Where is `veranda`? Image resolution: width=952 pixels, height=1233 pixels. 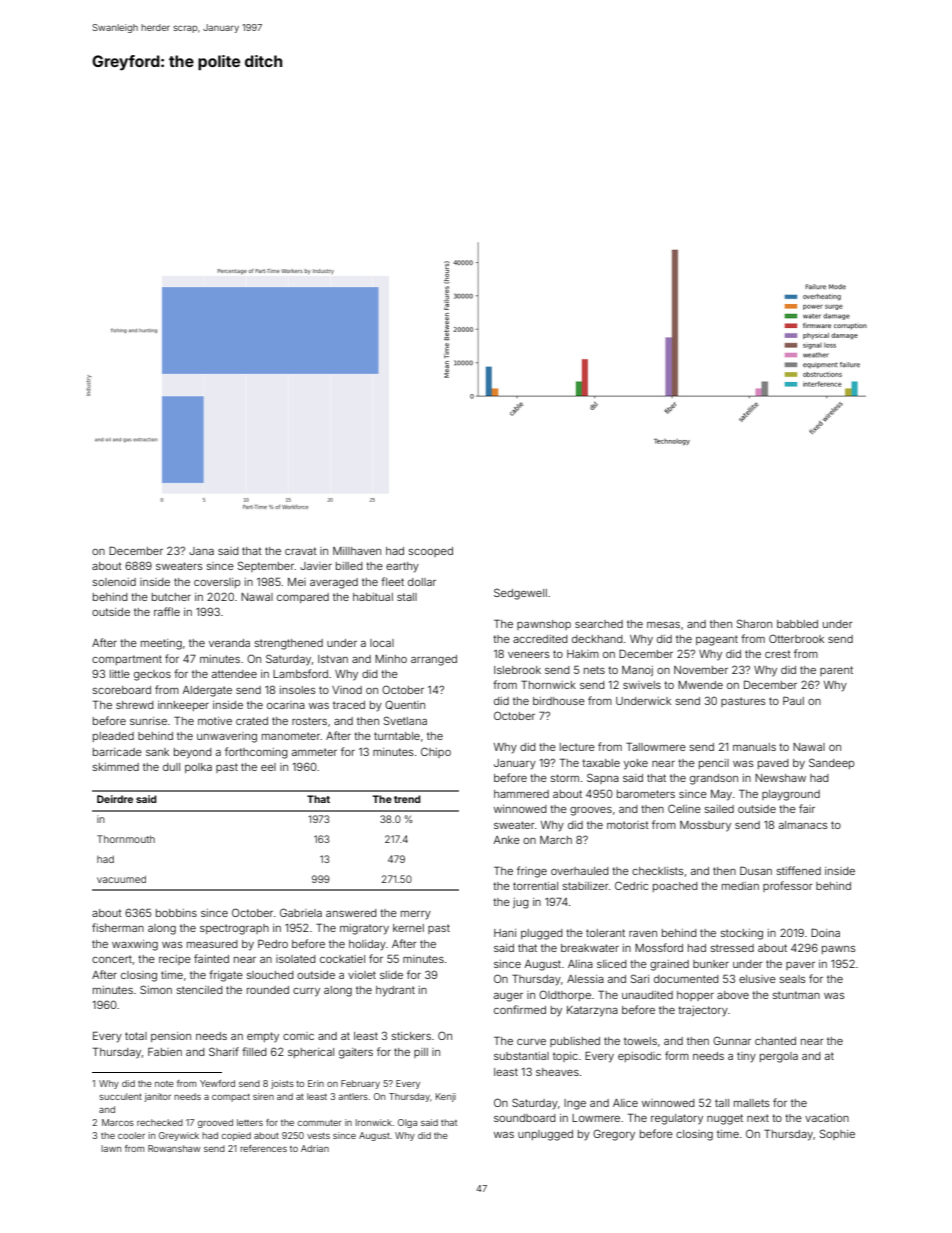
veranda is located at coordinates (229, 643).
